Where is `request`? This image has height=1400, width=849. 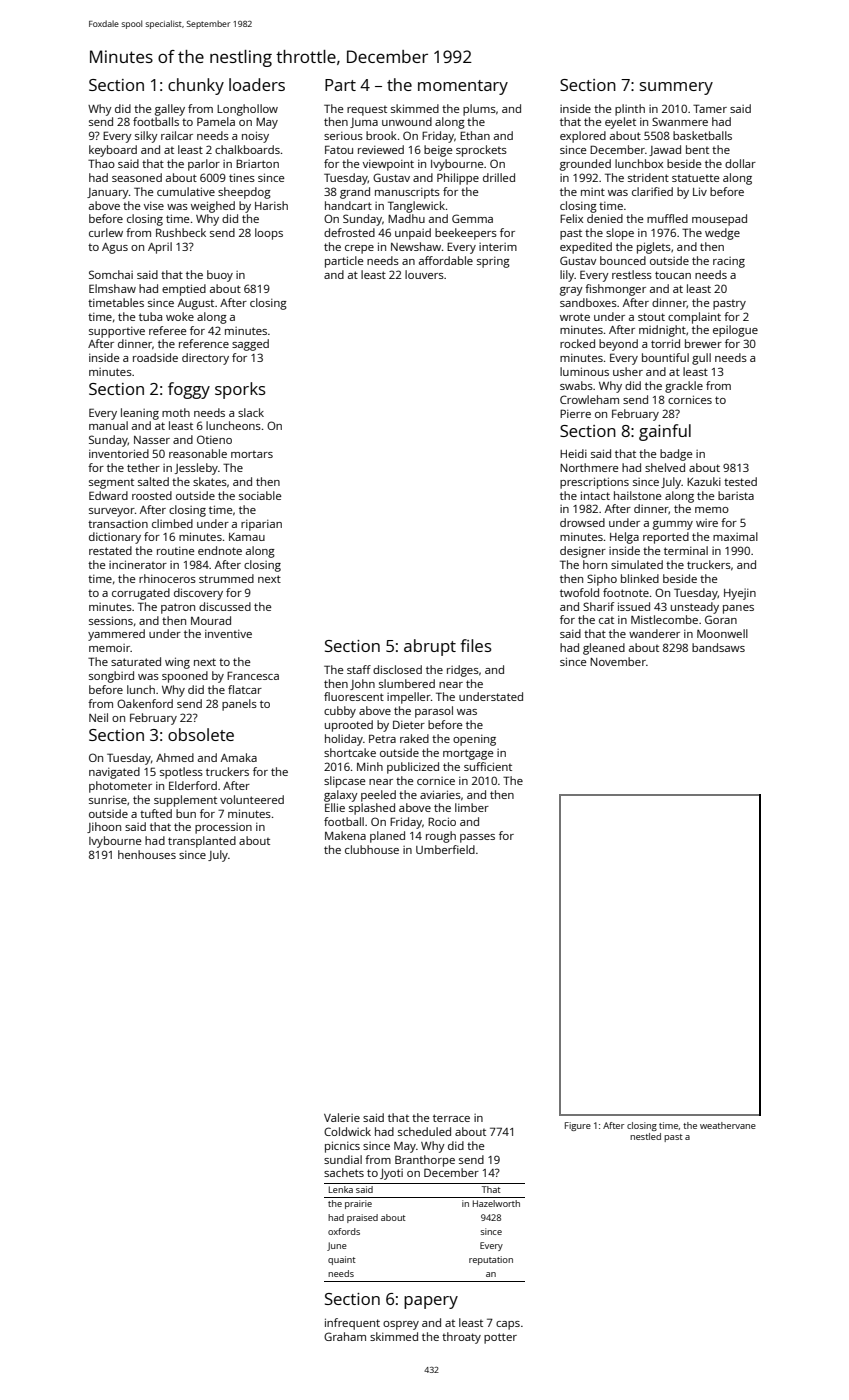 request is located at coordinates (367, 111).
